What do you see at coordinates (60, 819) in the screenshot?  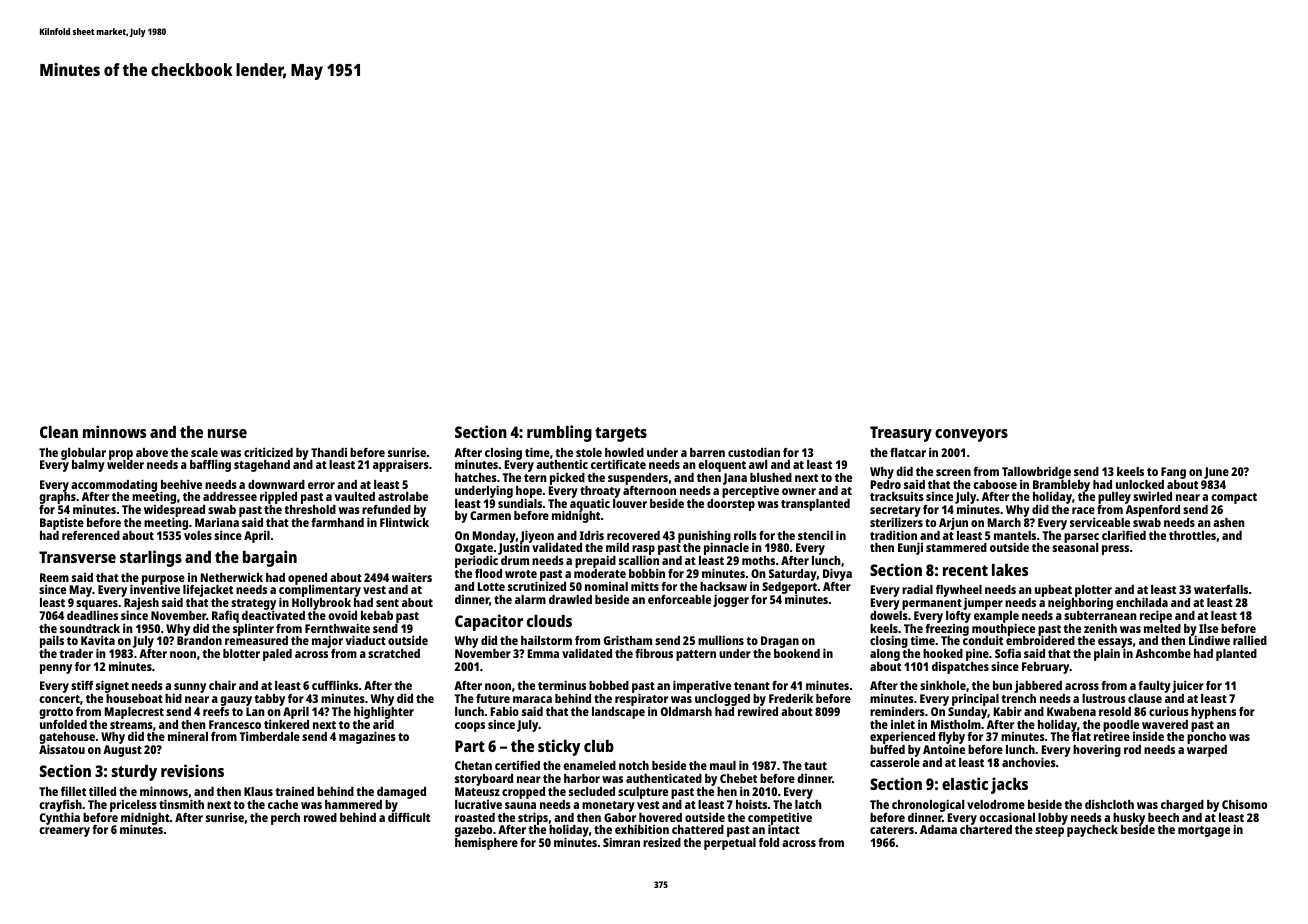 I see `Cynthia` at bounding box center [60, 819].
